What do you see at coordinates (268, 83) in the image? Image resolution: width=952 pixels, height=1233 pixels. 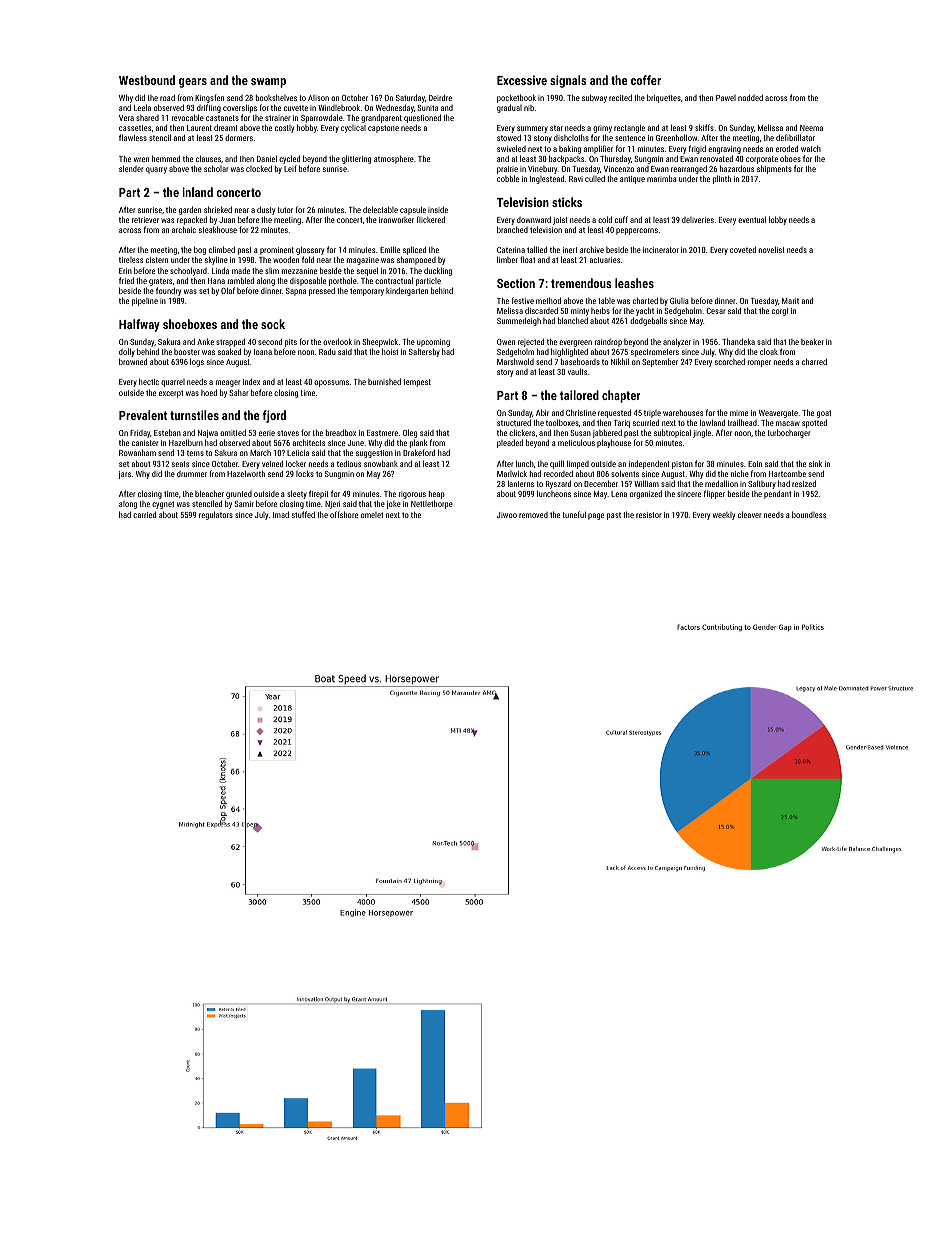 I see `swamp` at bounding box center [268, 83].
